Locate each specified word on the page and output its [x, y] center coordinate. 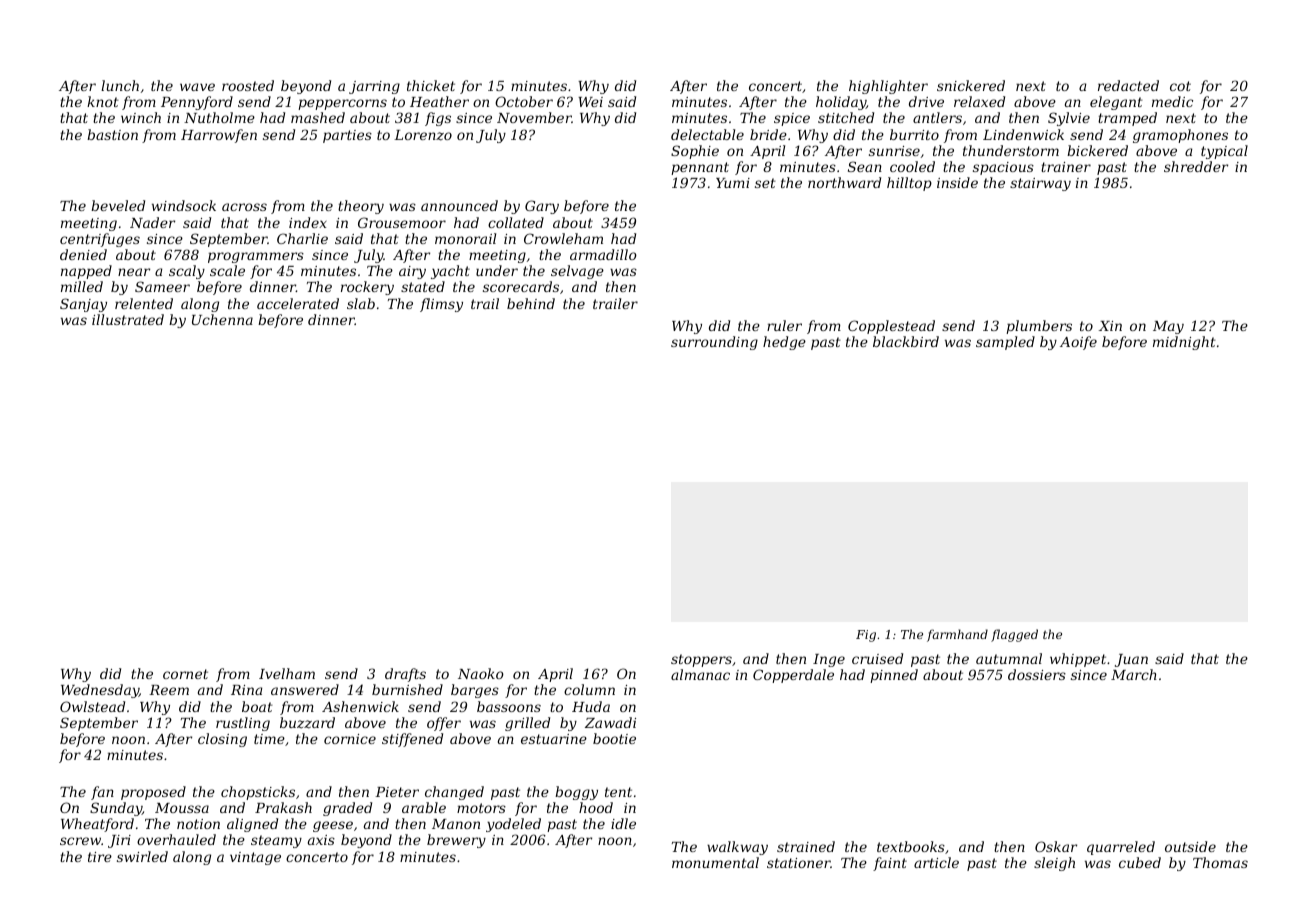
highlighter [888, 87]
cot [1180, 86]
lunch [120, 85]
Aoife [1078, 343]
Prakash [283, 807]
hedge [784, 343]
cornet [185, 674]
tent [618, 792]
